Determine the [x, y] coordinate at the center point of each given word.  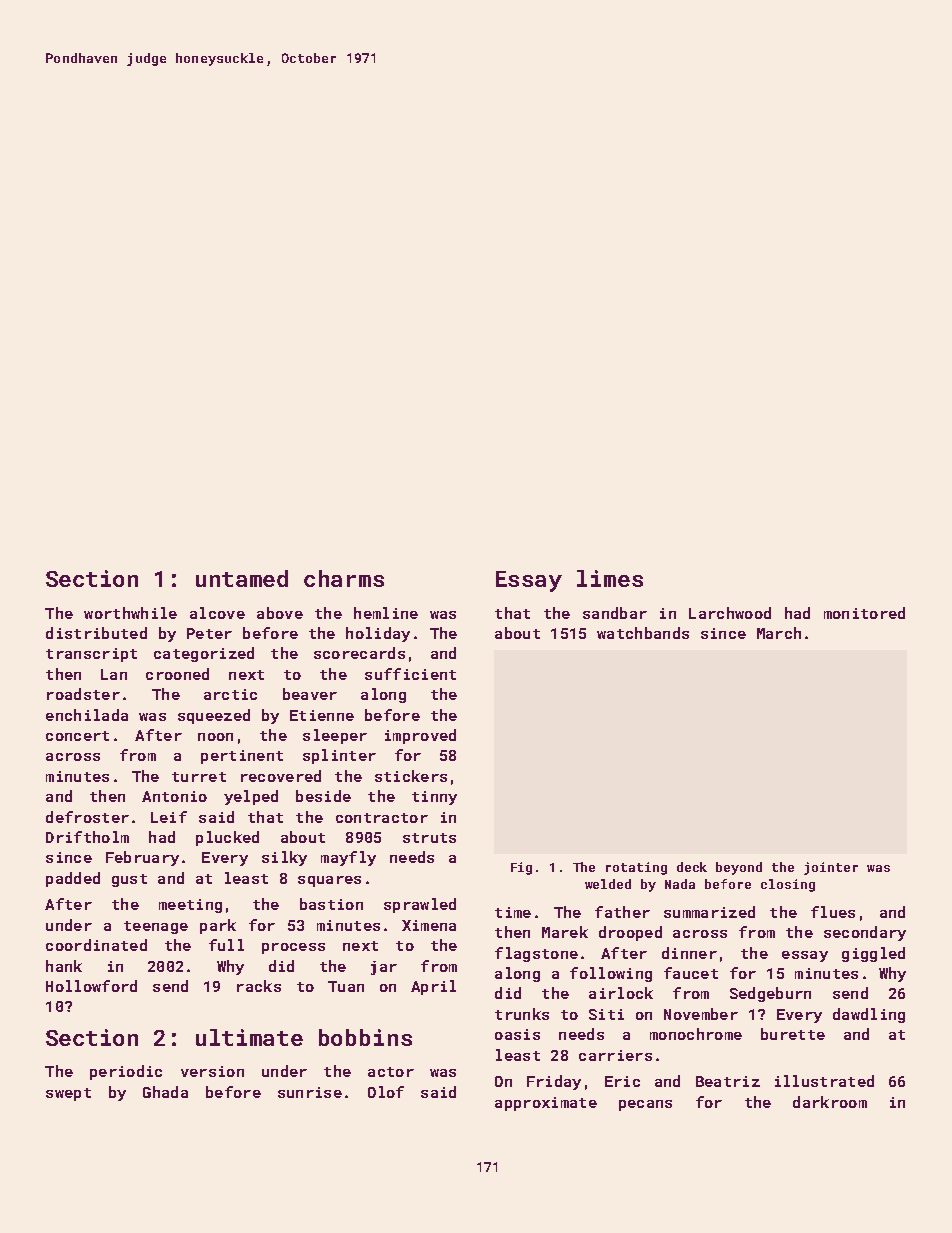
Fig [521, 868]
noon [215, 737]
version [212, 1071]
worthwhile [130, 613]
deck [692, 867]
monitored [864, 613]
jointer [831, 868]
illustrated [824, 1081]
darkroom [830, 1102]
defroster [87, 817]
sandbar [615, 613]
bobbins [365, 1037]
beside [323, 796]
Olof [386, 1092]
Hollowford [91, 986]
